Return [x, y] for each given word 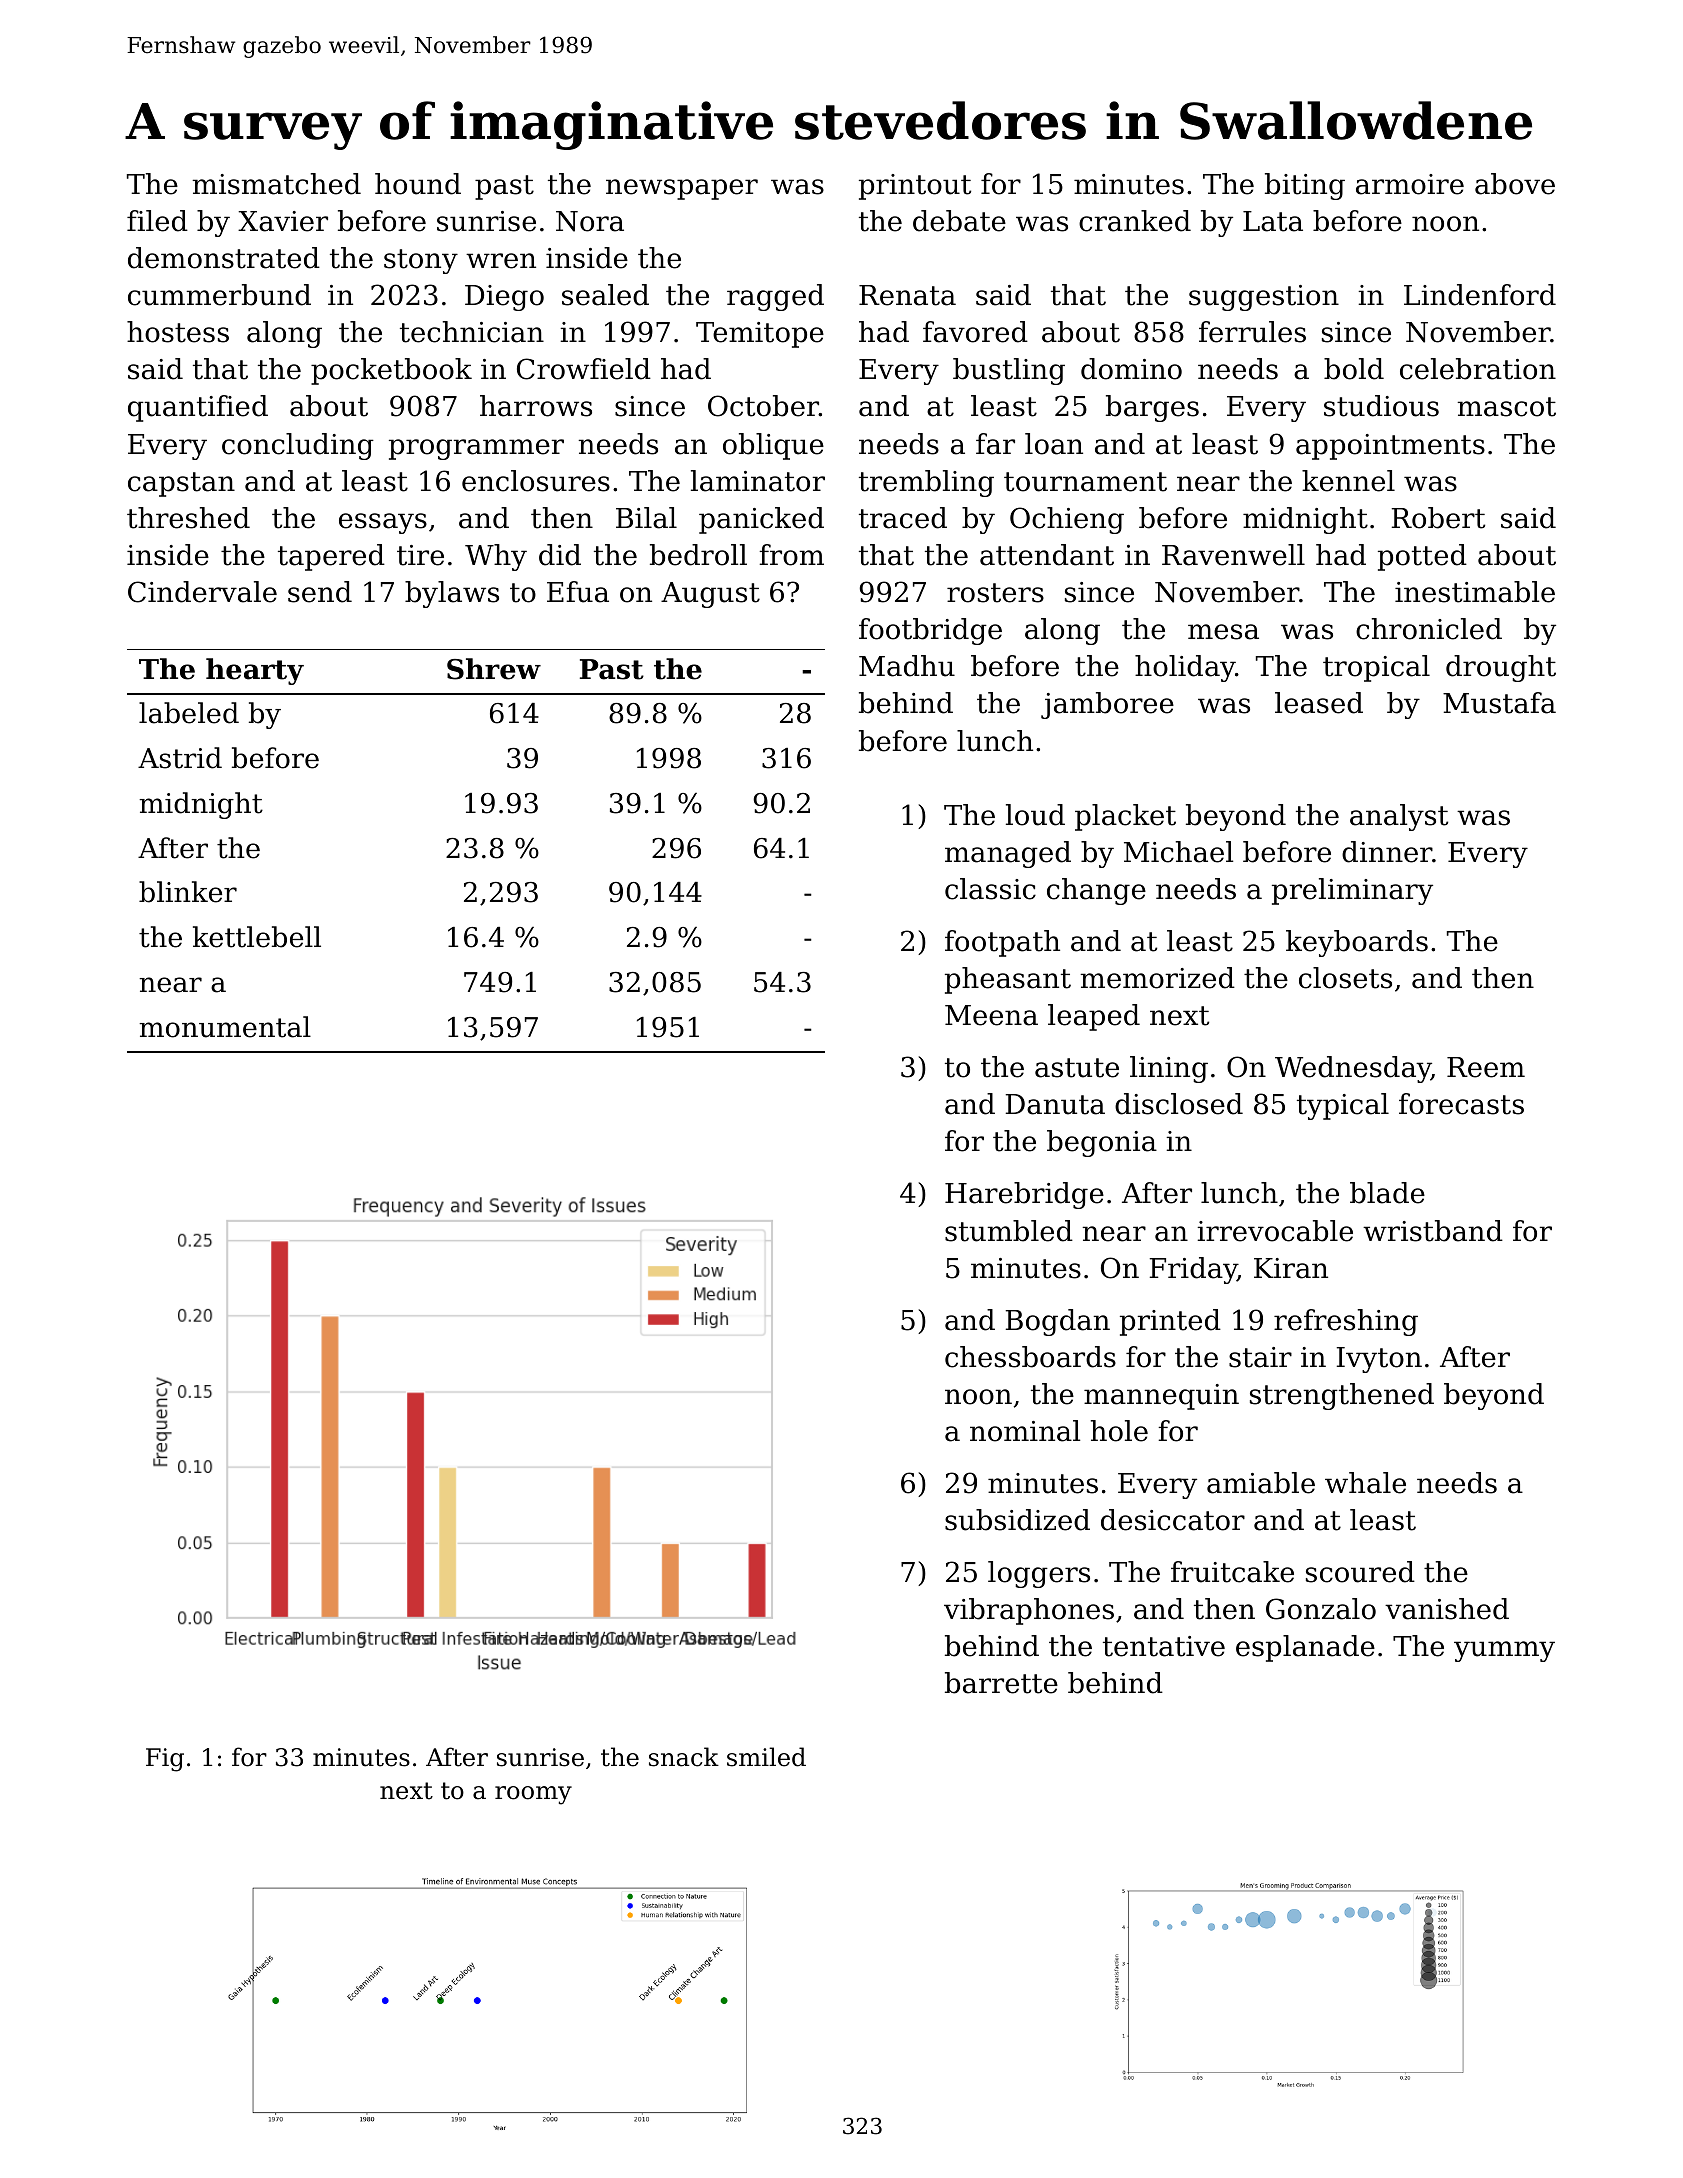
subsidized [1017, 1520]
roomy [533, 1795]
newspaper [682, 189]
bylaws [452, 594]
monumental [225, 1027]
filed [157, 221]
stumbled [1009, 1231]
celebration [1478, 369]
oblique [773, 446]
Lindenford [1480, 295]
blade [1387, 1193]
